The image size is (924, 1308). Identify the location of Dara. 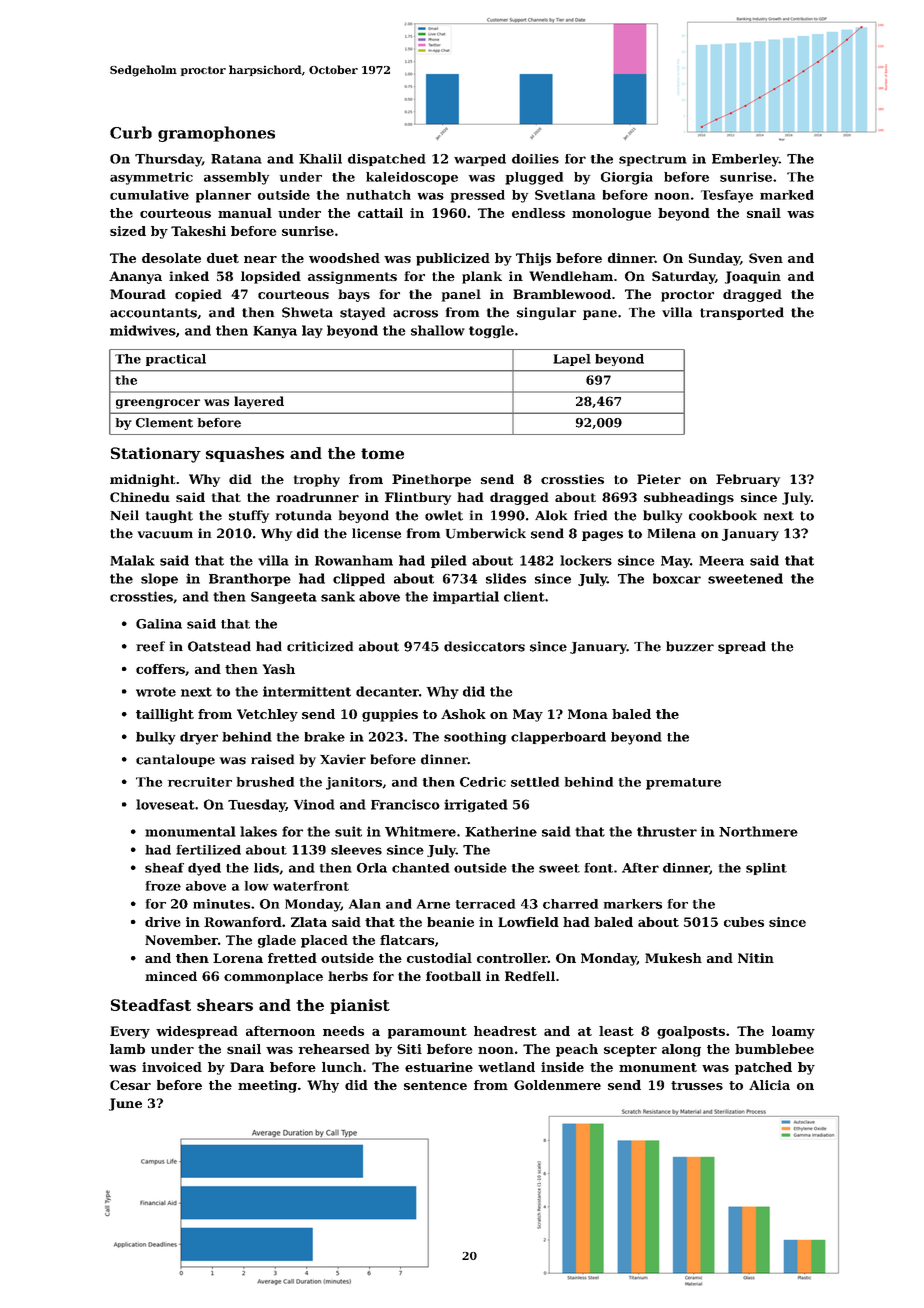
(247, 1067).
